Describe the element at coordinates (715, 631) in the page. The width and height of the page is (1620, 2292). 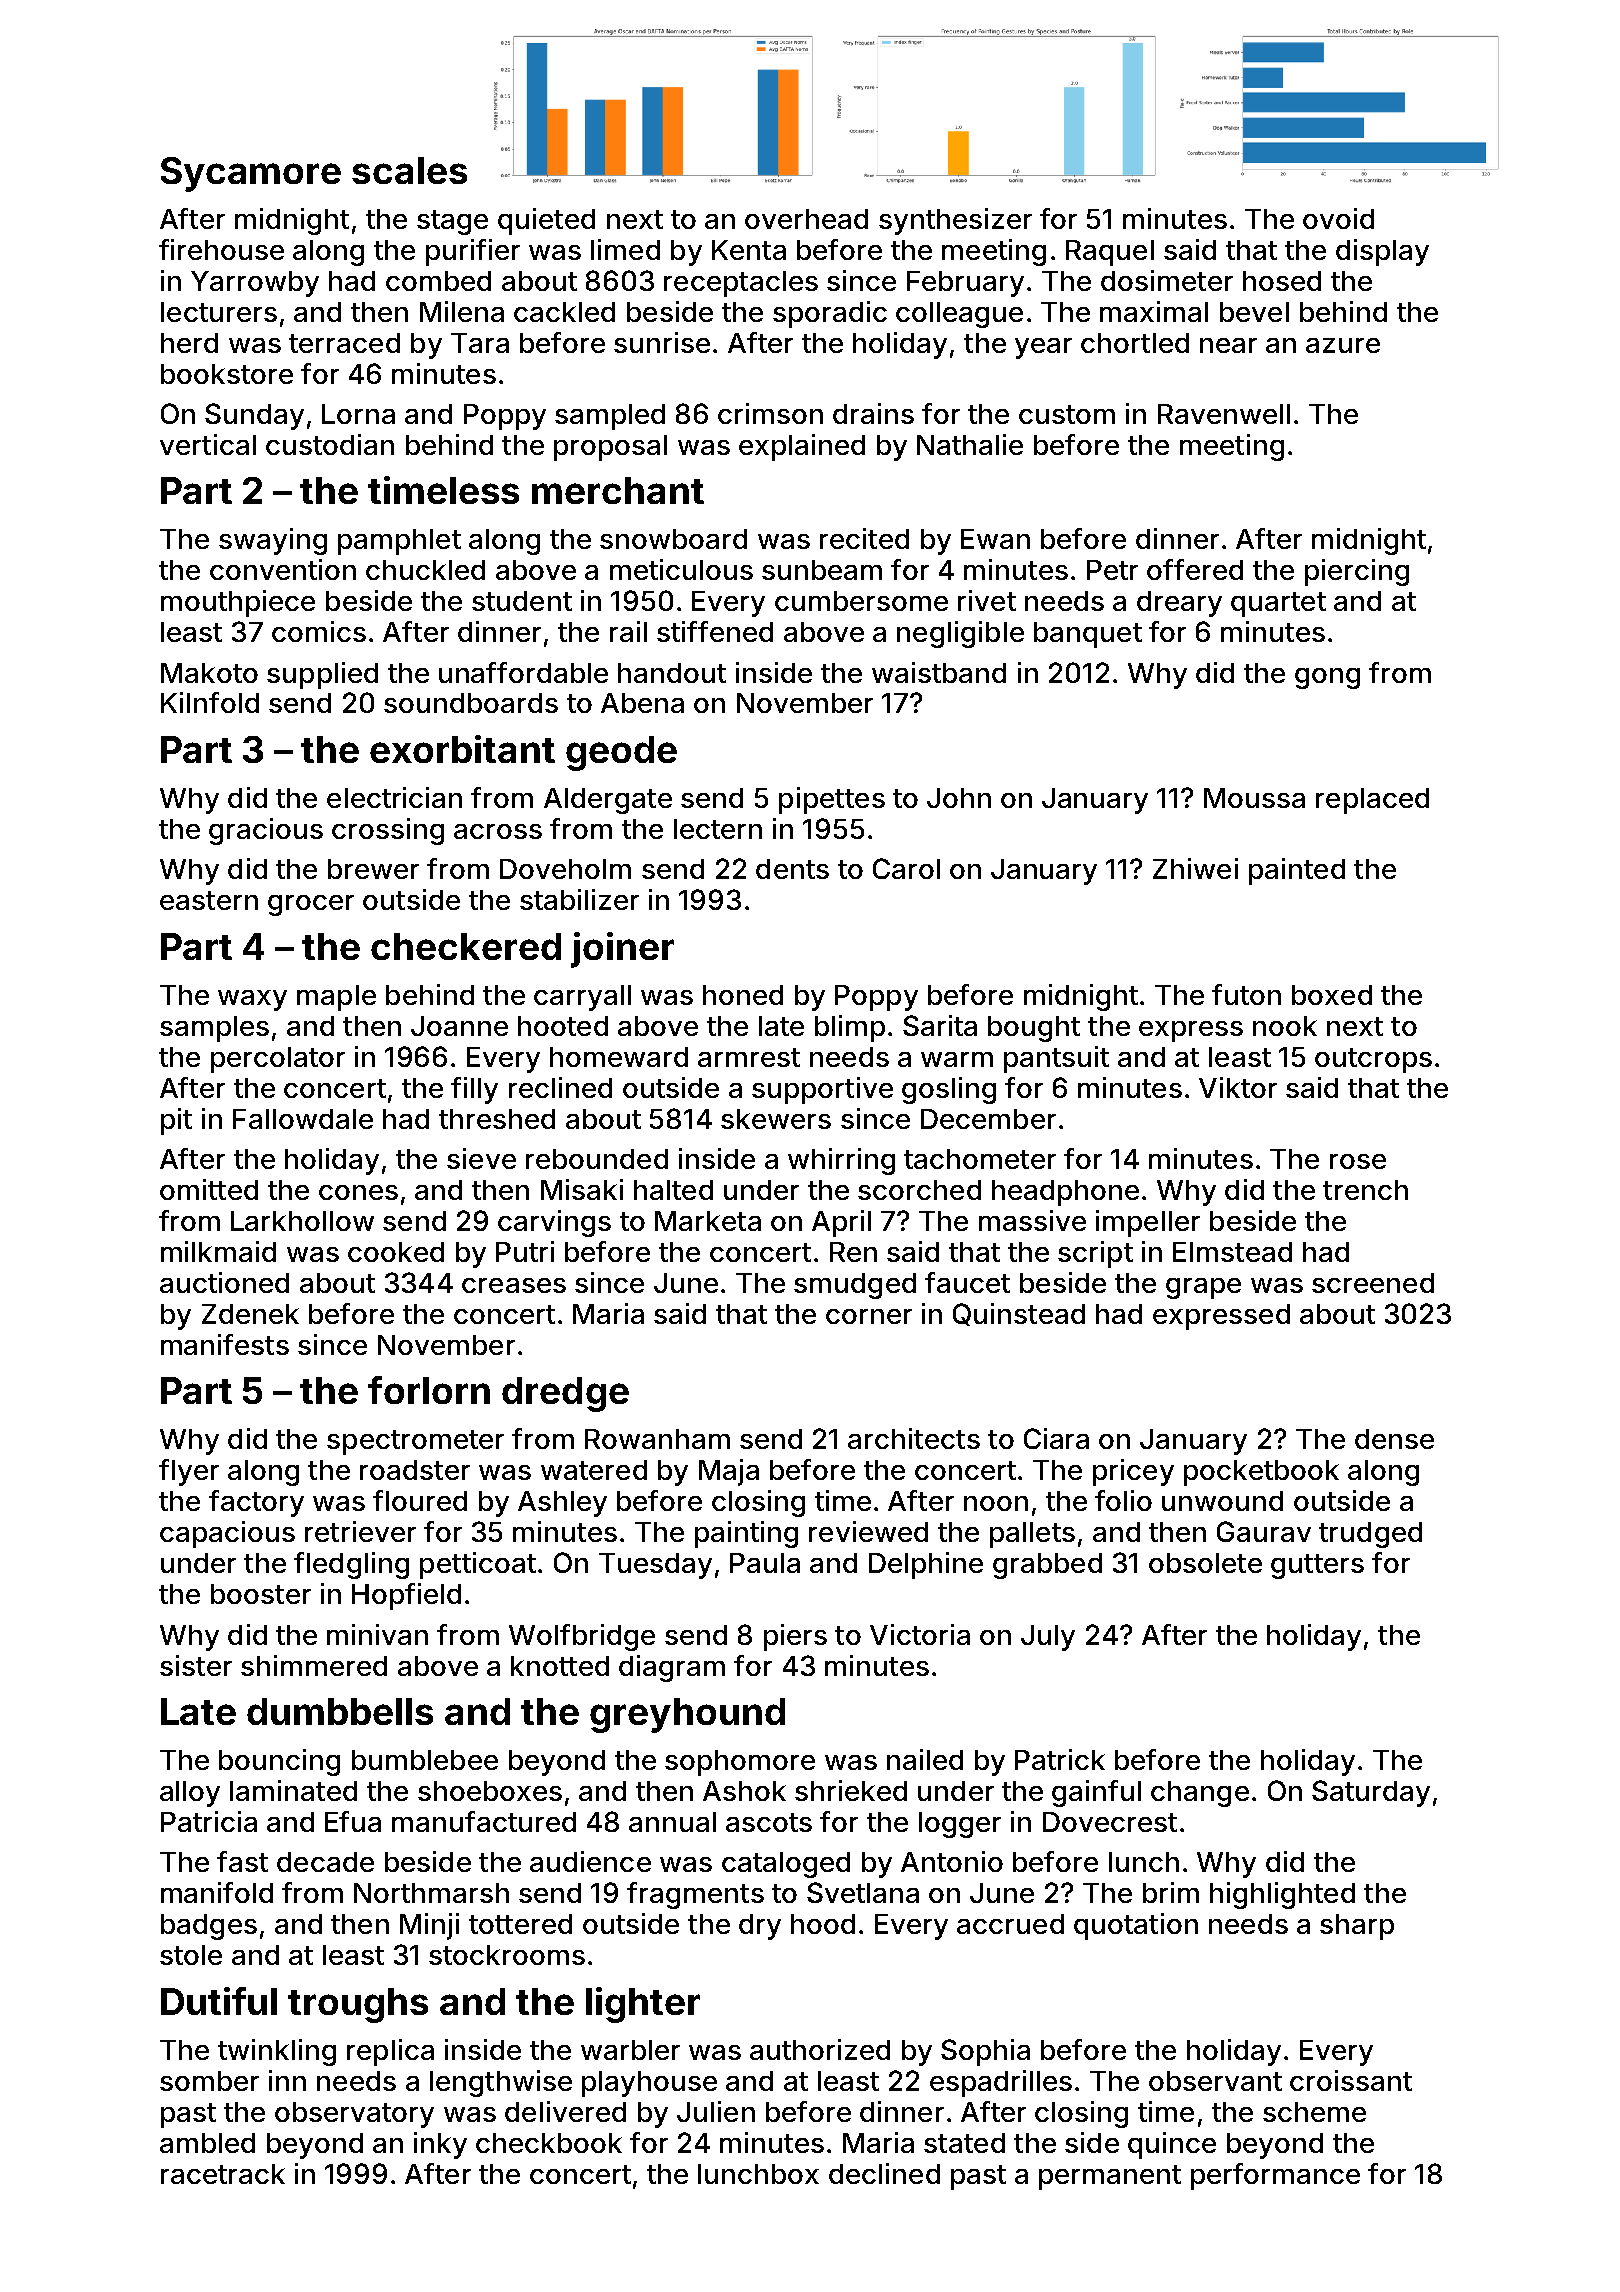
I see `stiffened` at that location.
